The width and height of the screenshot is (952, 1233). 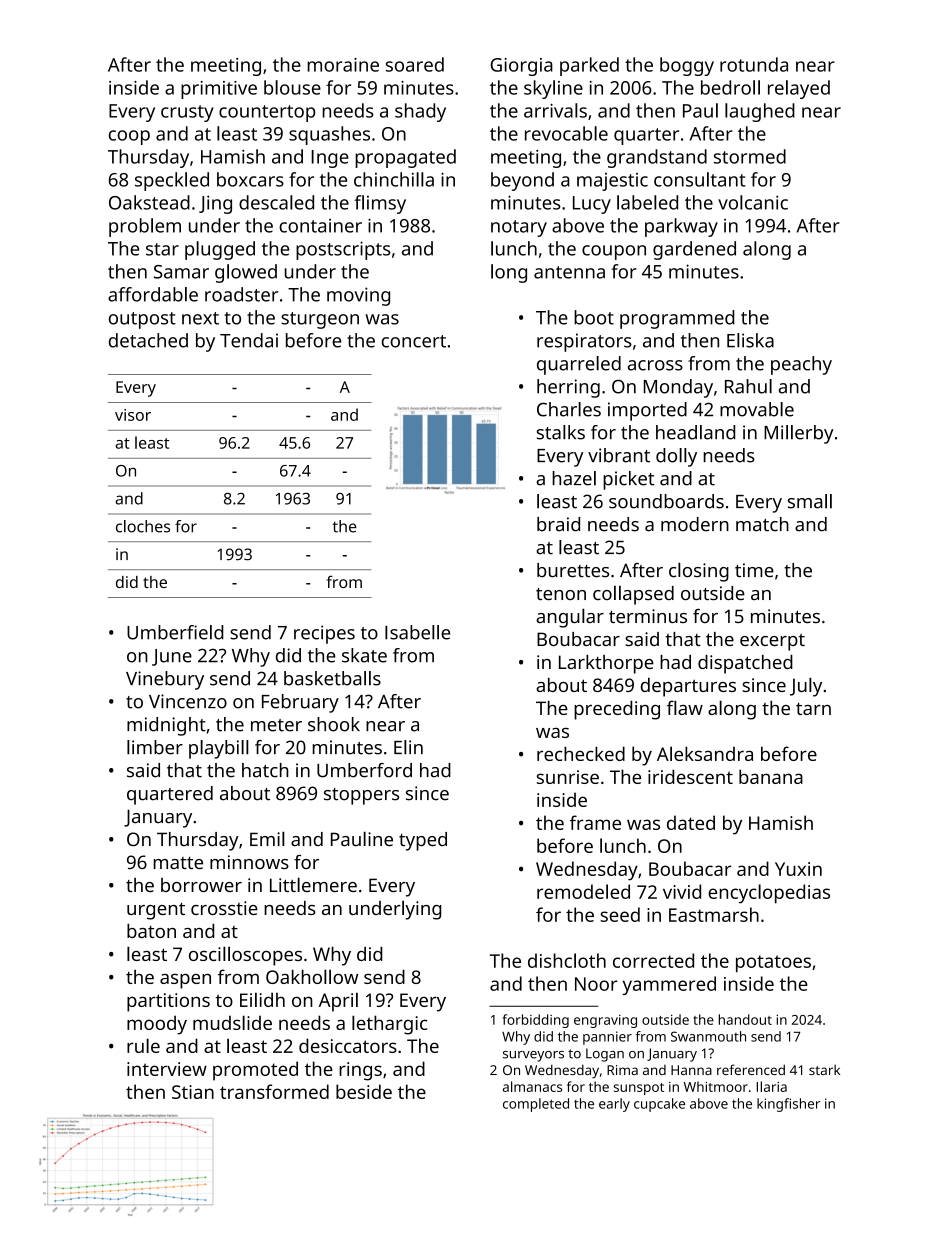 I want to click on soared, so click(x=415, y=64).
